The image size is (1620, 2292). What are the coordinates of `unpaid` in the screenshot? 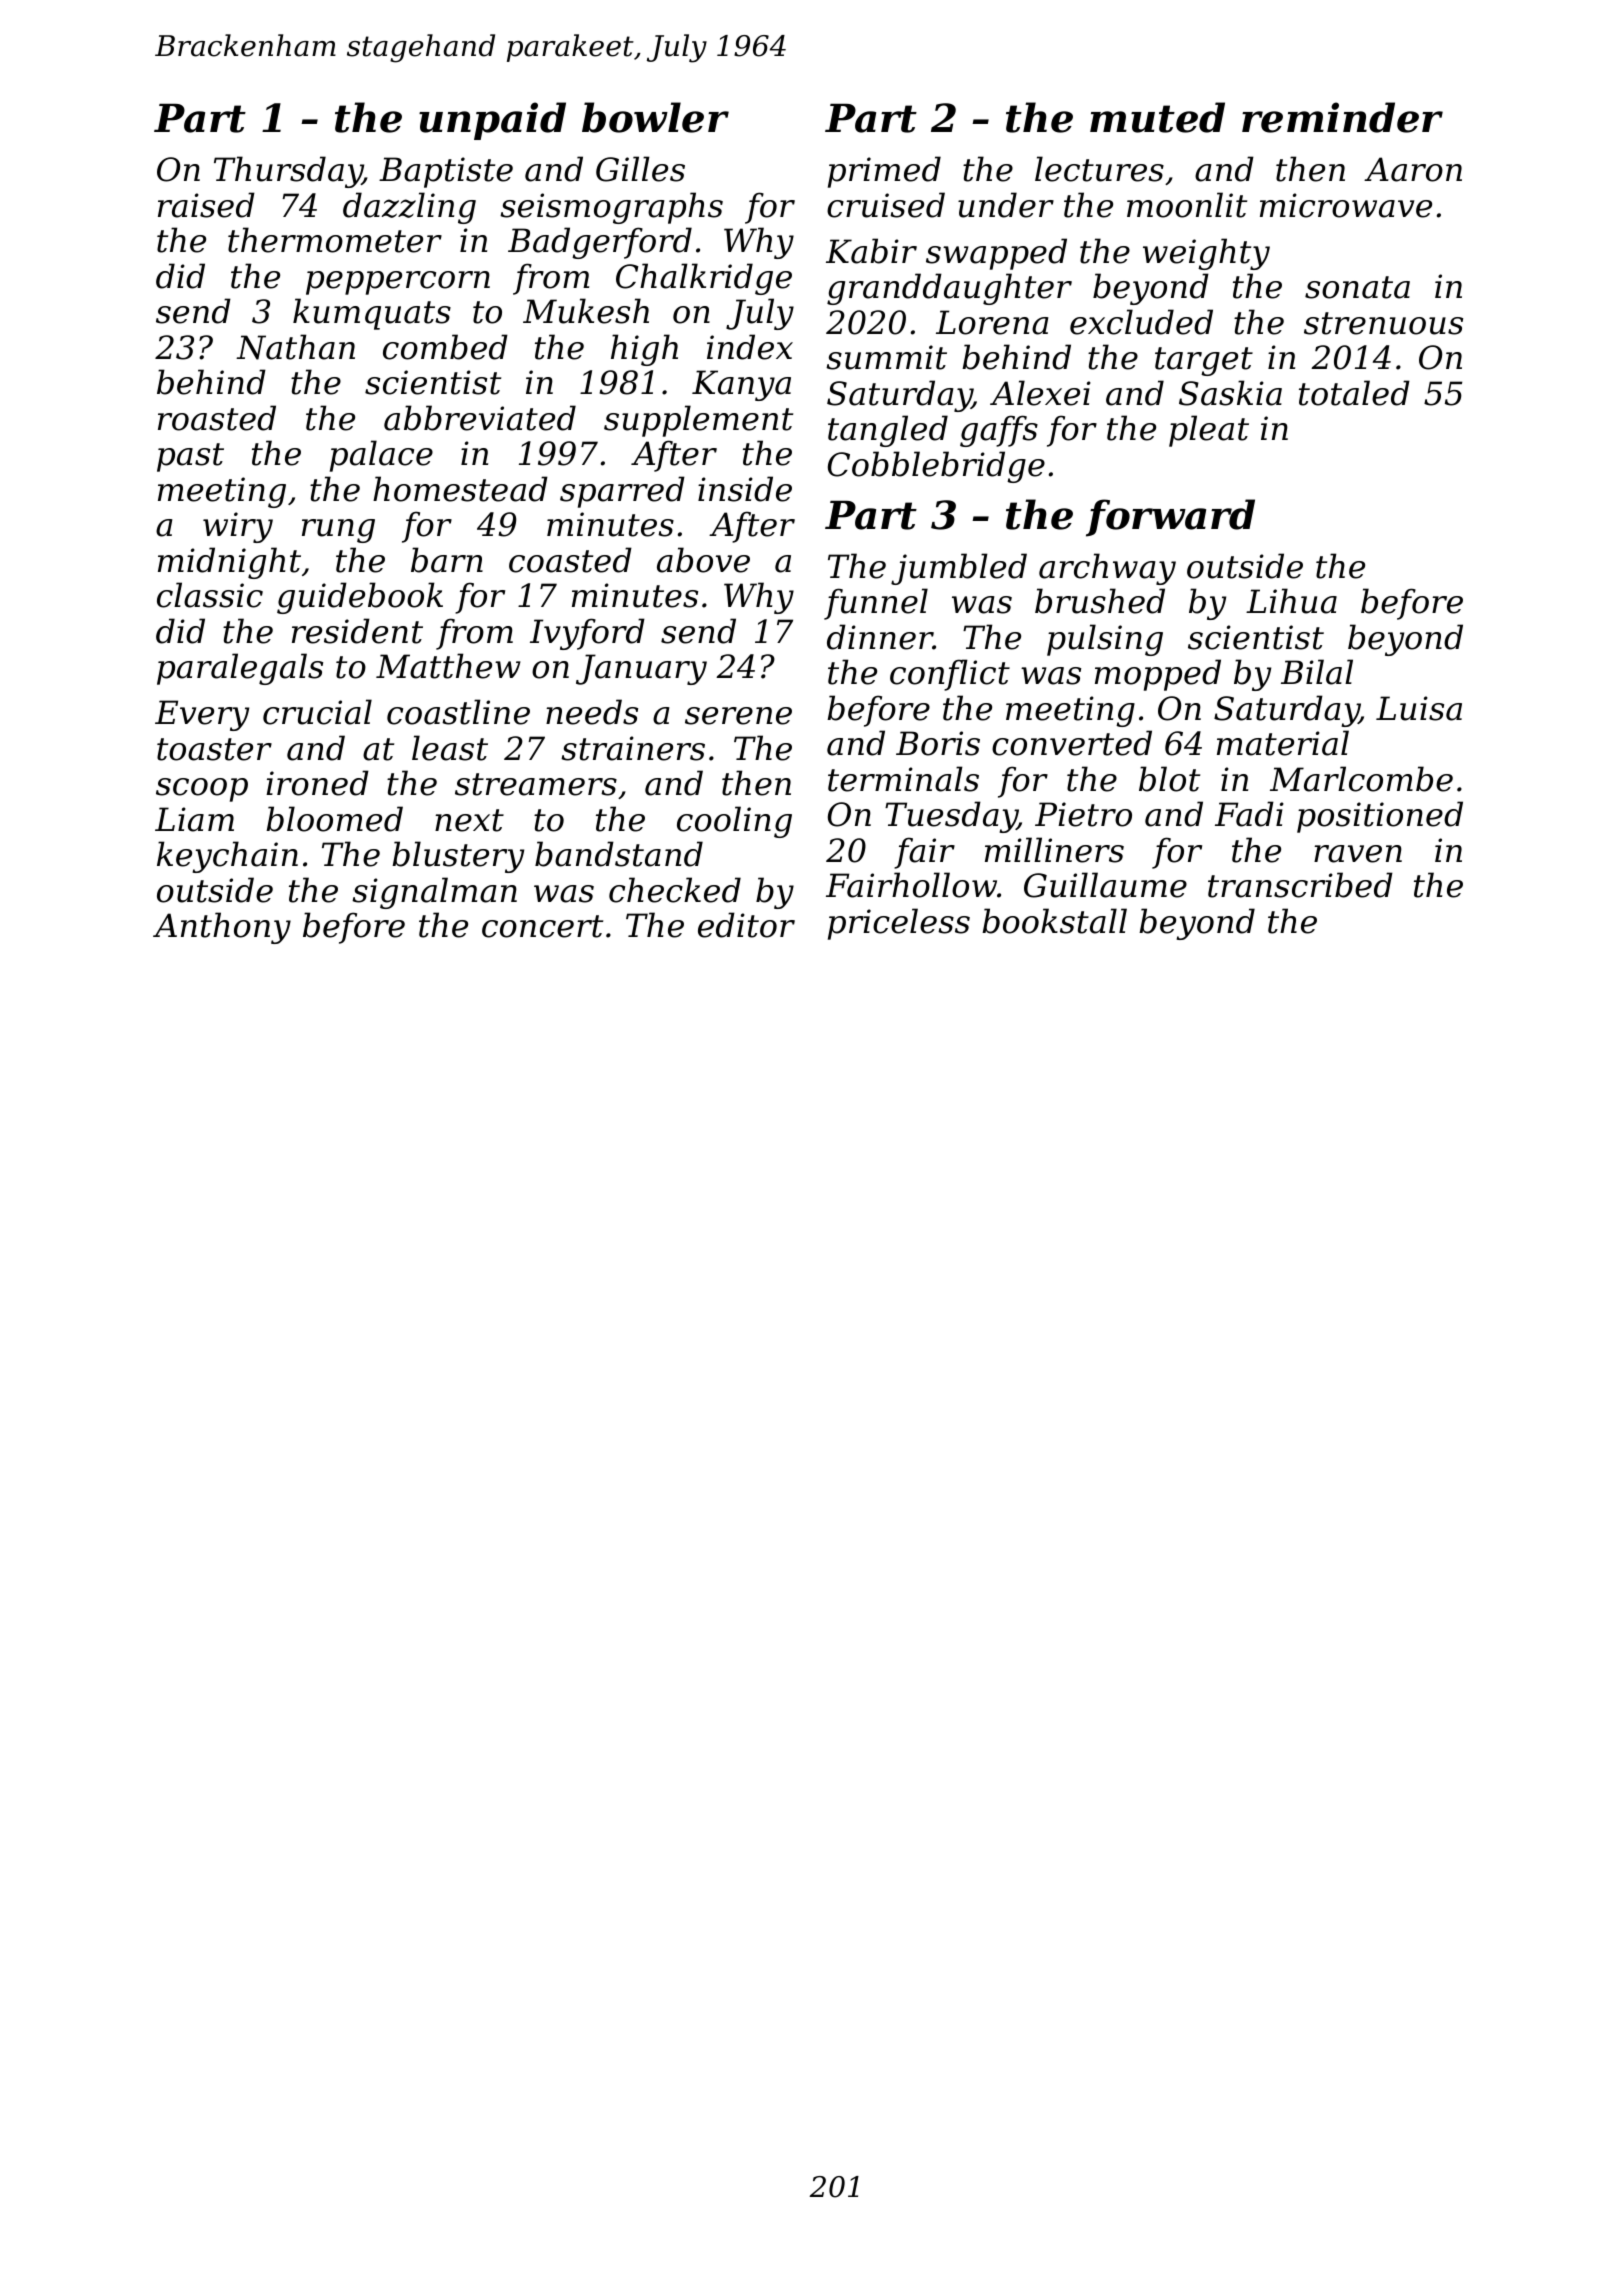 It's located at (492, 121).
